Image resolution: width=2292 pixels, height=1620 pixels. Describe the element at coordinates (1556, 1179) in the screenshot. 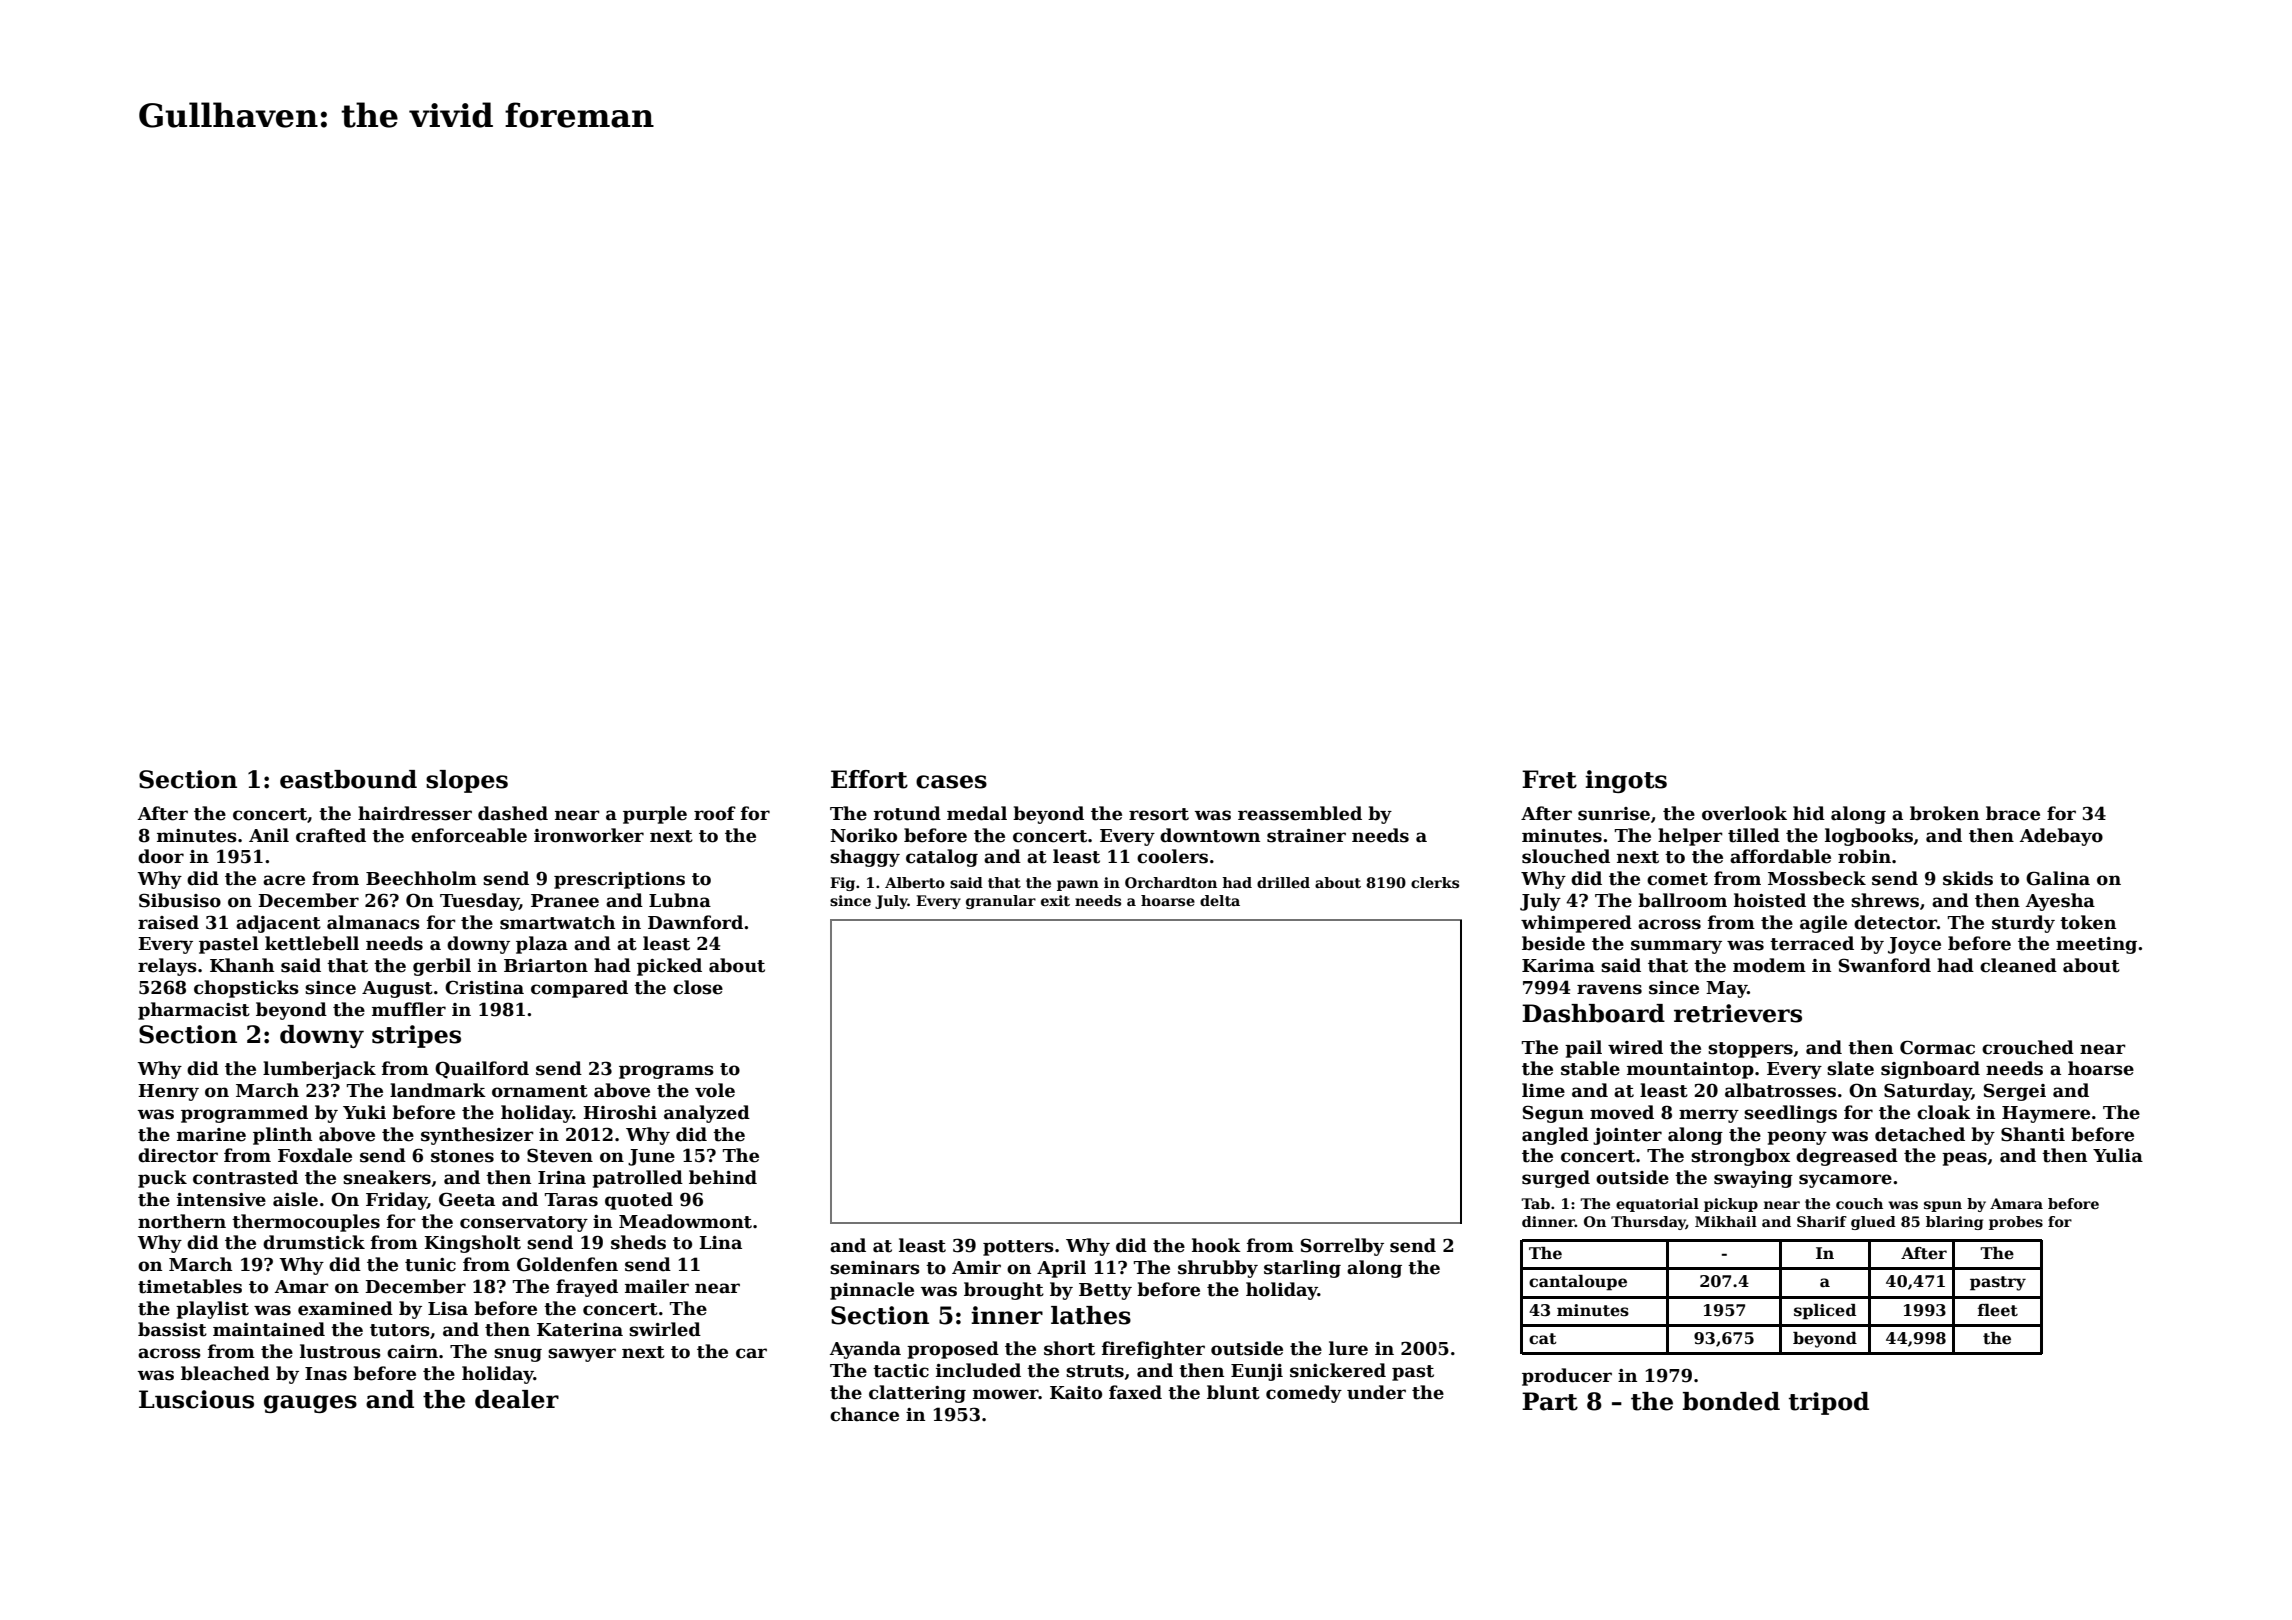

I see `surged` at that location.
